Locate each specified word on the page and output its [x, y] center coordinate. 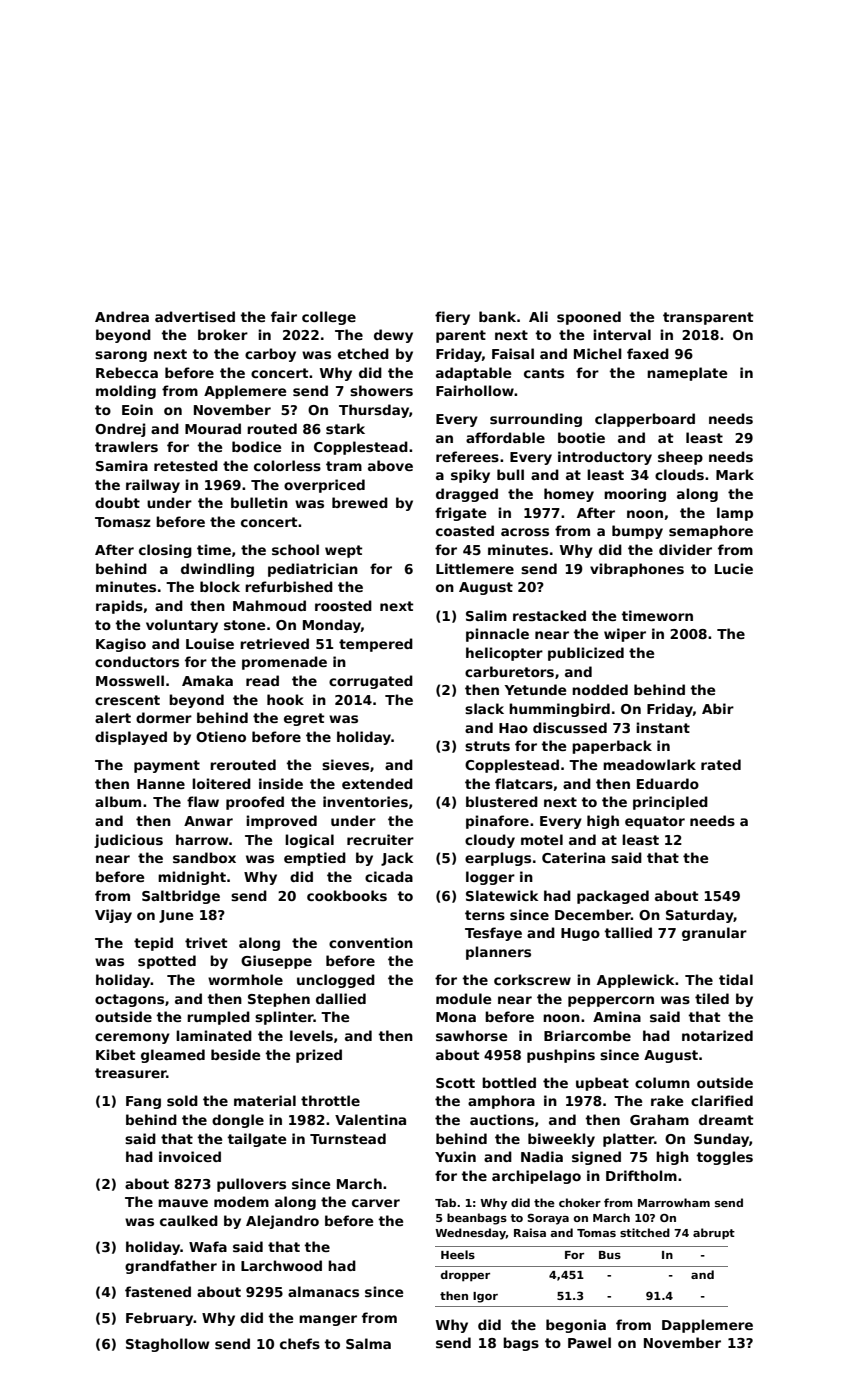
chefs [300, 1343]
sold [182, 1100]
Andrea [122, 316]
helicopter [504, 654]
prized [319, 1056]
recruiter [380, 839]
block [220, 586]
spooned [589, 318]
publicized [586, 654]
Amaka [207, 680]
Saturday [700, 916]
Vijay [113, 916]
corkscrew [532, 979]
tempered [376, 645]
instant [663, 727]
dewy [393, 336]
